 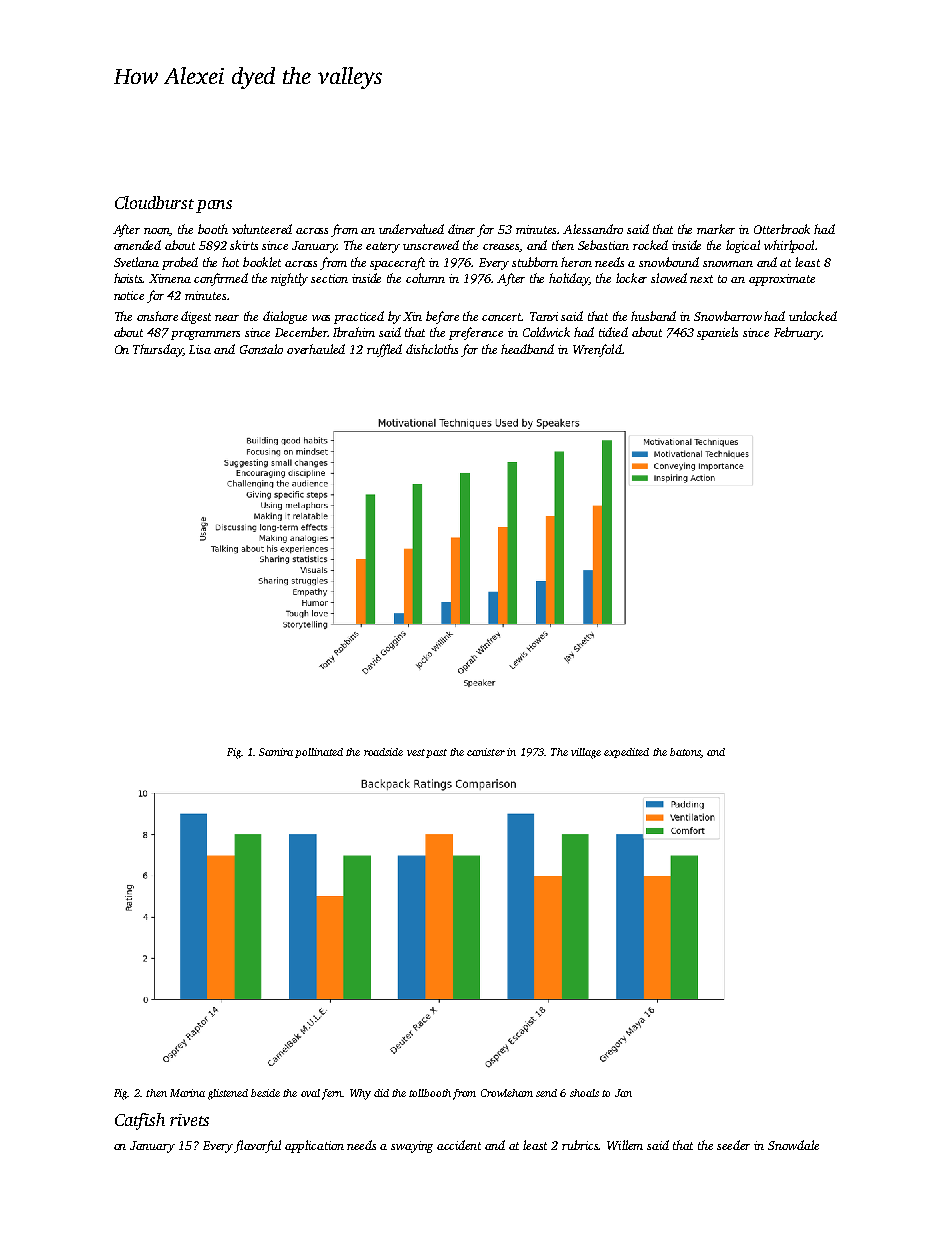 I want to click on Lisa, so click(x=200, y=349).
